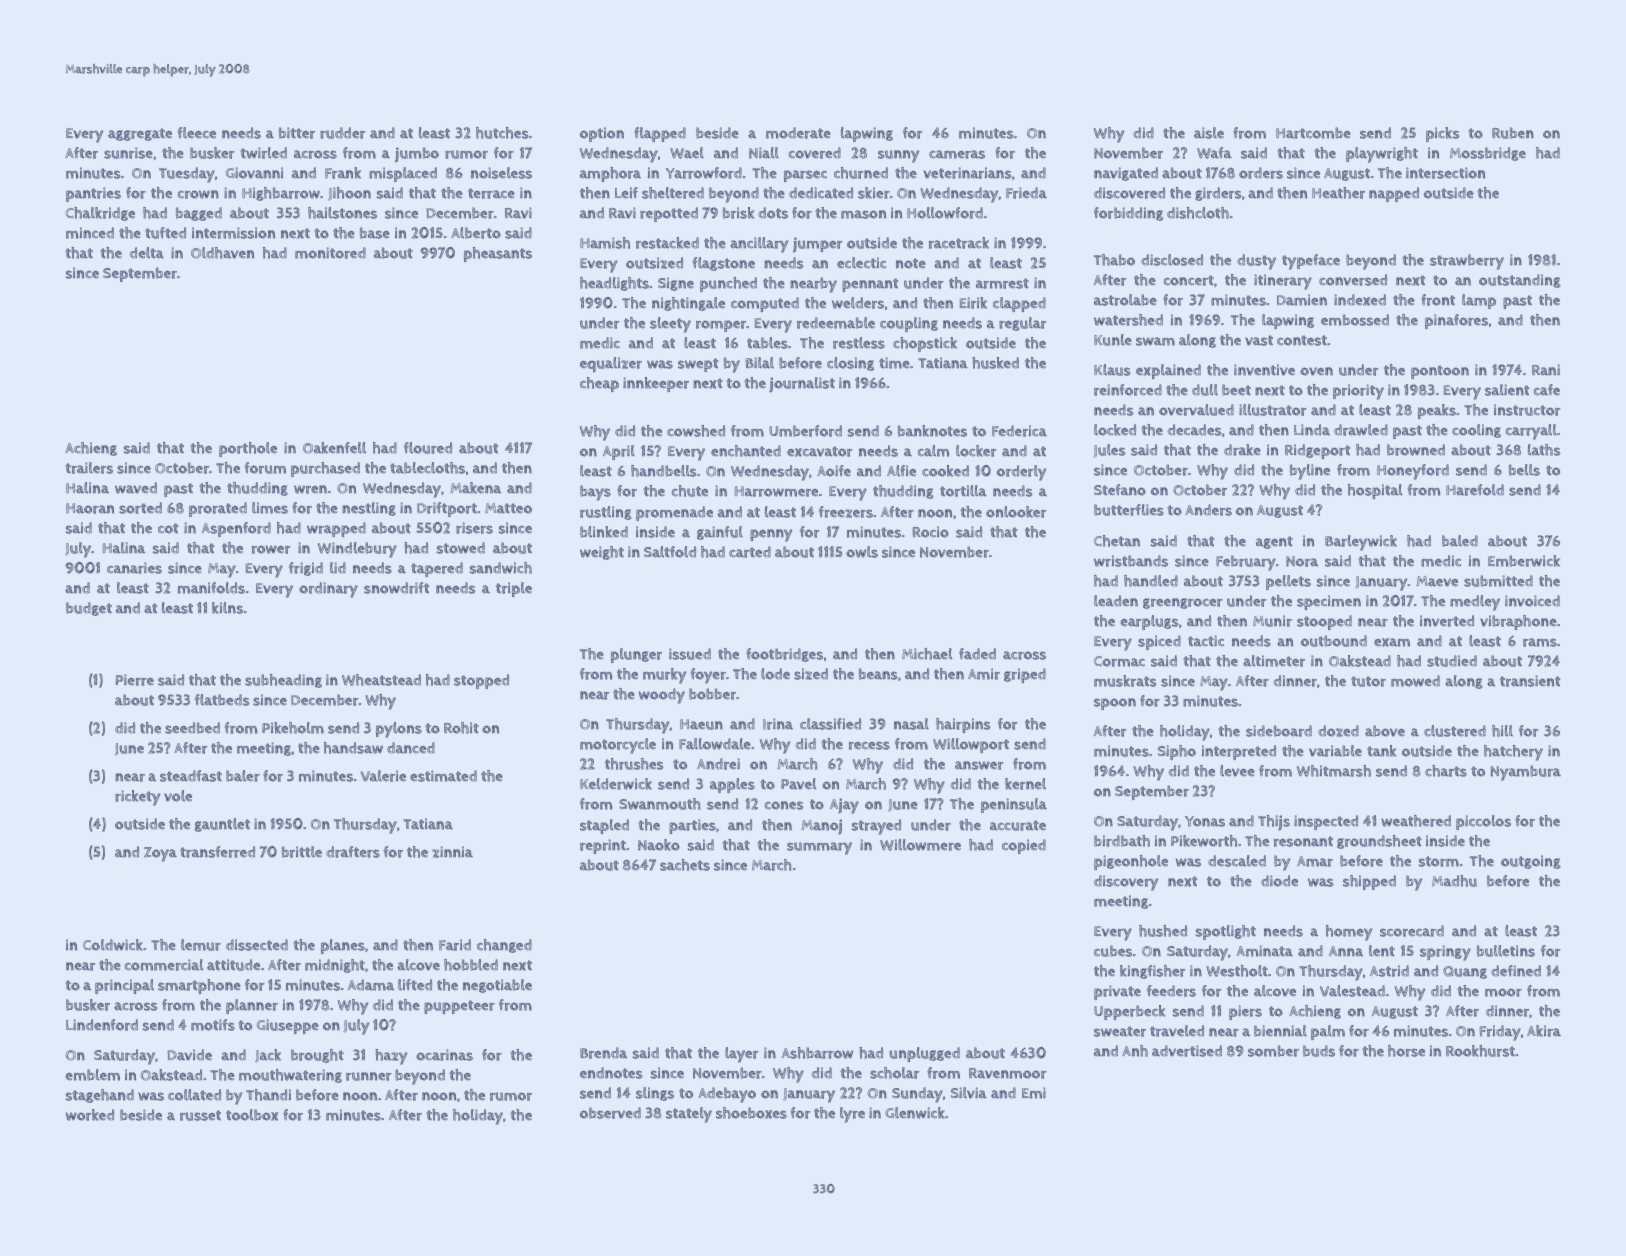 The image size is (1626, 1256). What do you see at coordinates (933, 451) in the image?
I see `calm` at bounding box center [933, 451].
